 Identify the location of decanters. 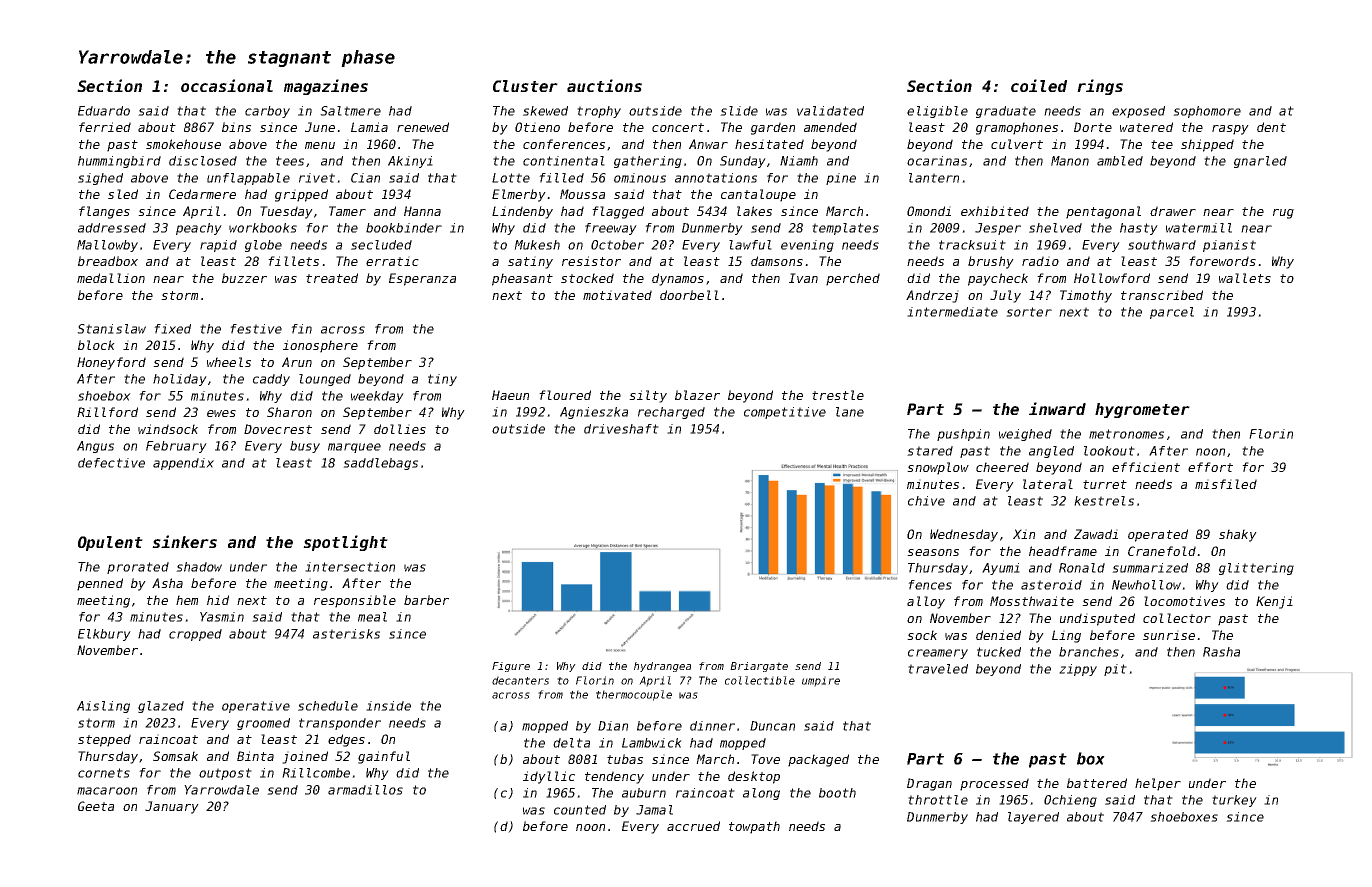
(520, 680).
